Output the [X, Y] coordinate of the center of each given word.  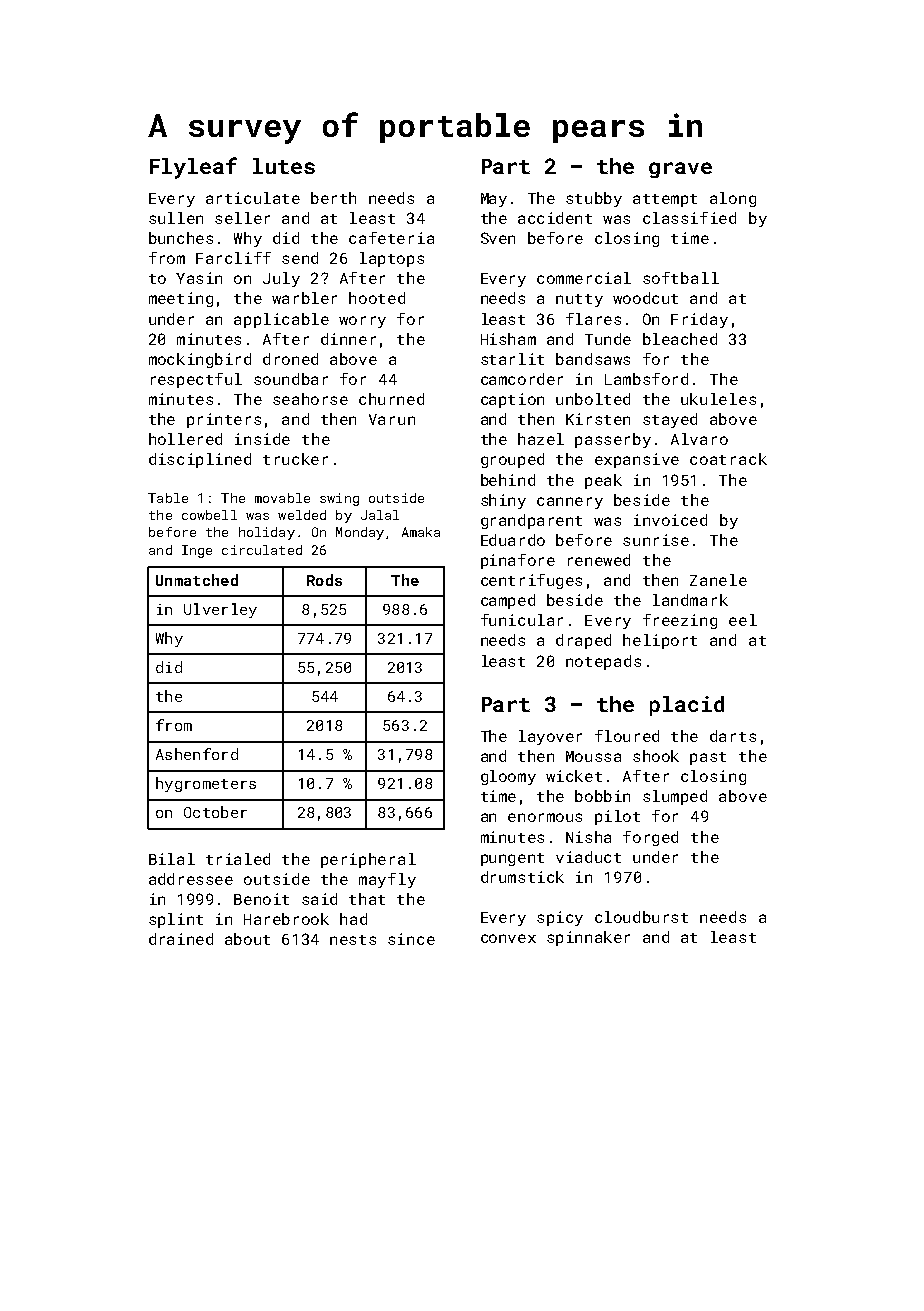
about [247, 939]
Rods [324, 580]
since [411, 939]
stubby [594, 199]
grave [680, 170]
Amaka [421, 532]
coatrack [728, 459]
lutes [284, 166]
